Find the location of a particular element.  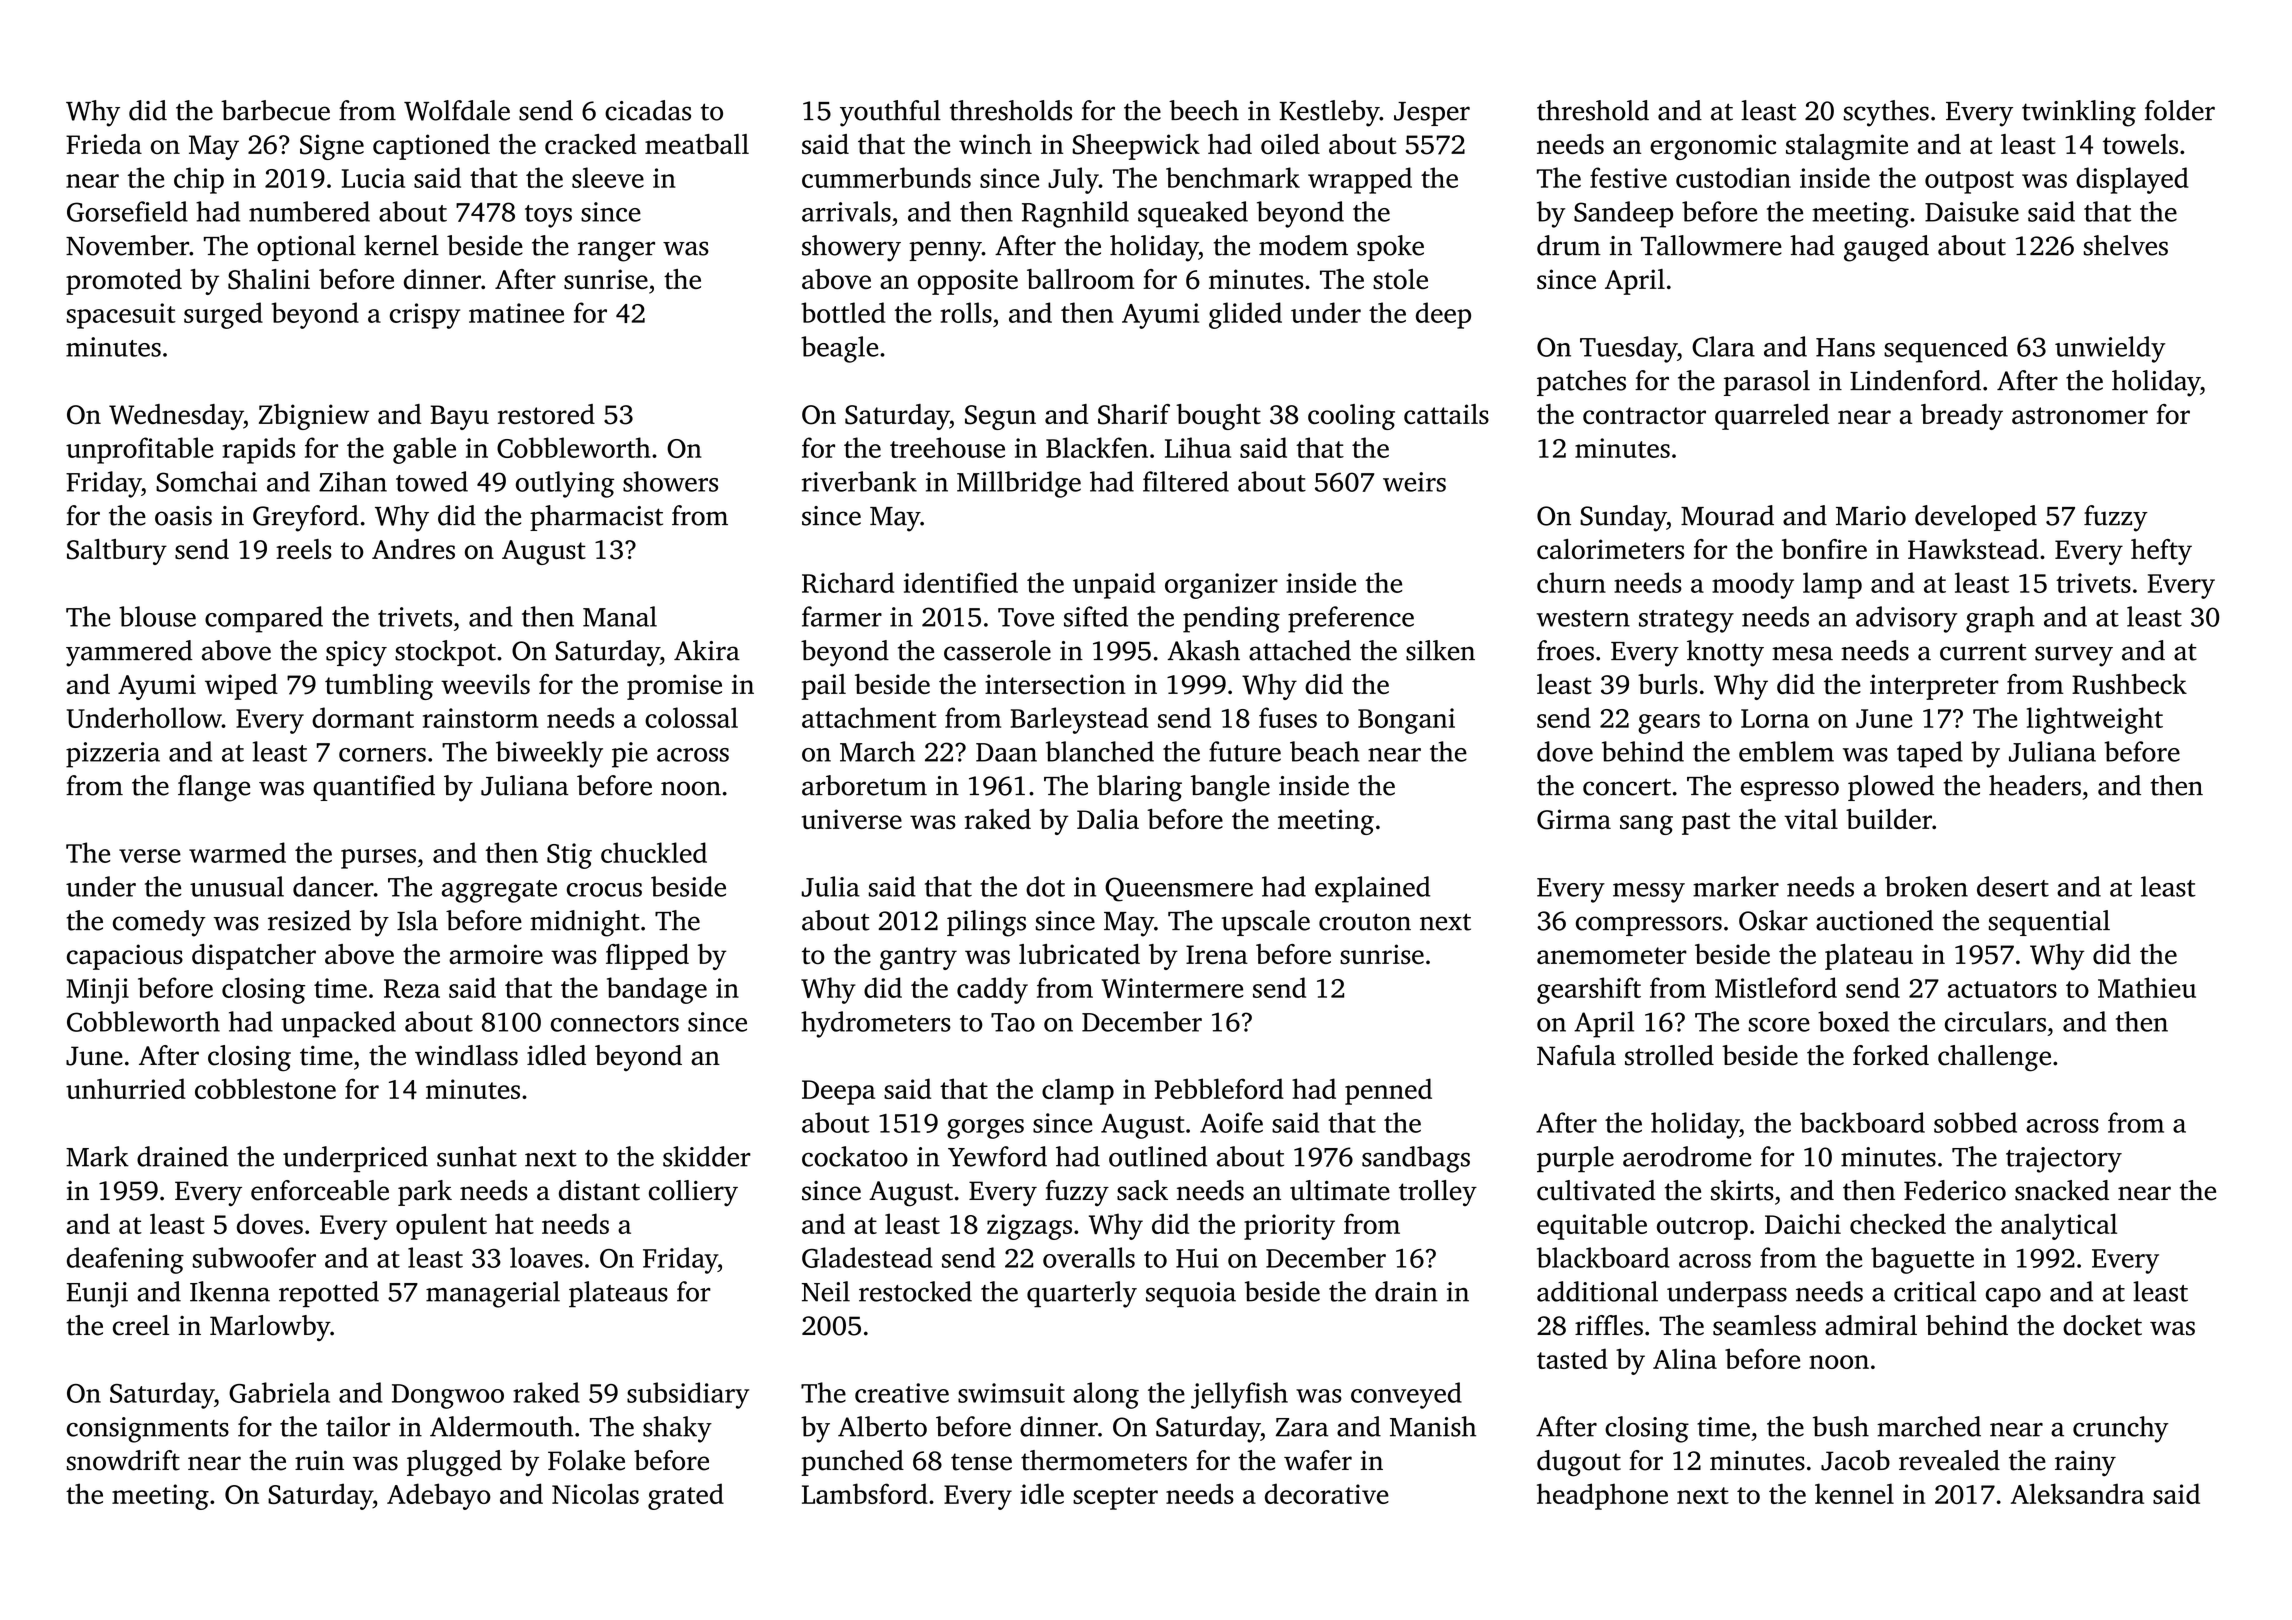

farmer is located at coordinates (842, 616).
